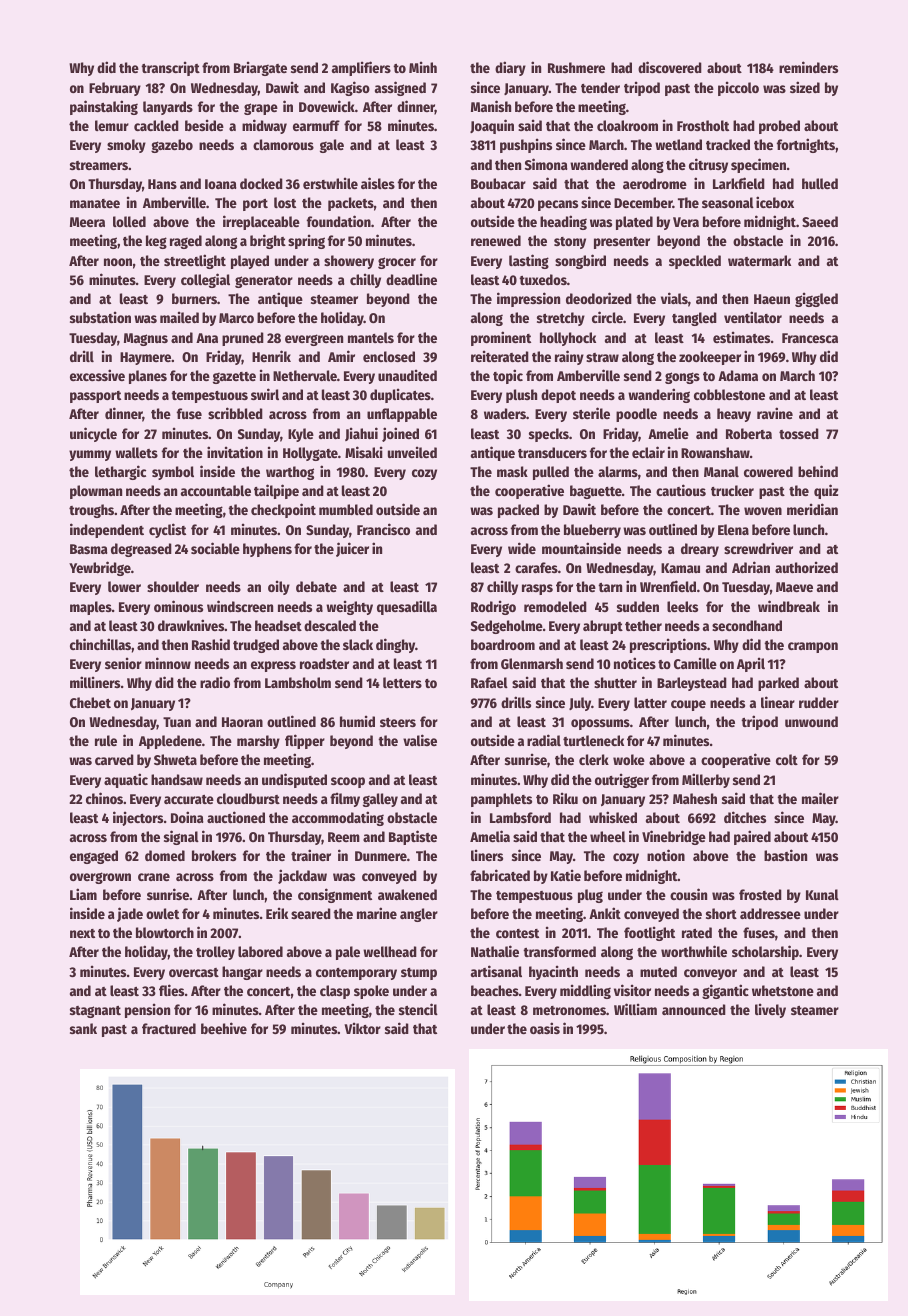  I want to click on Kamau, so click(680, 568).
